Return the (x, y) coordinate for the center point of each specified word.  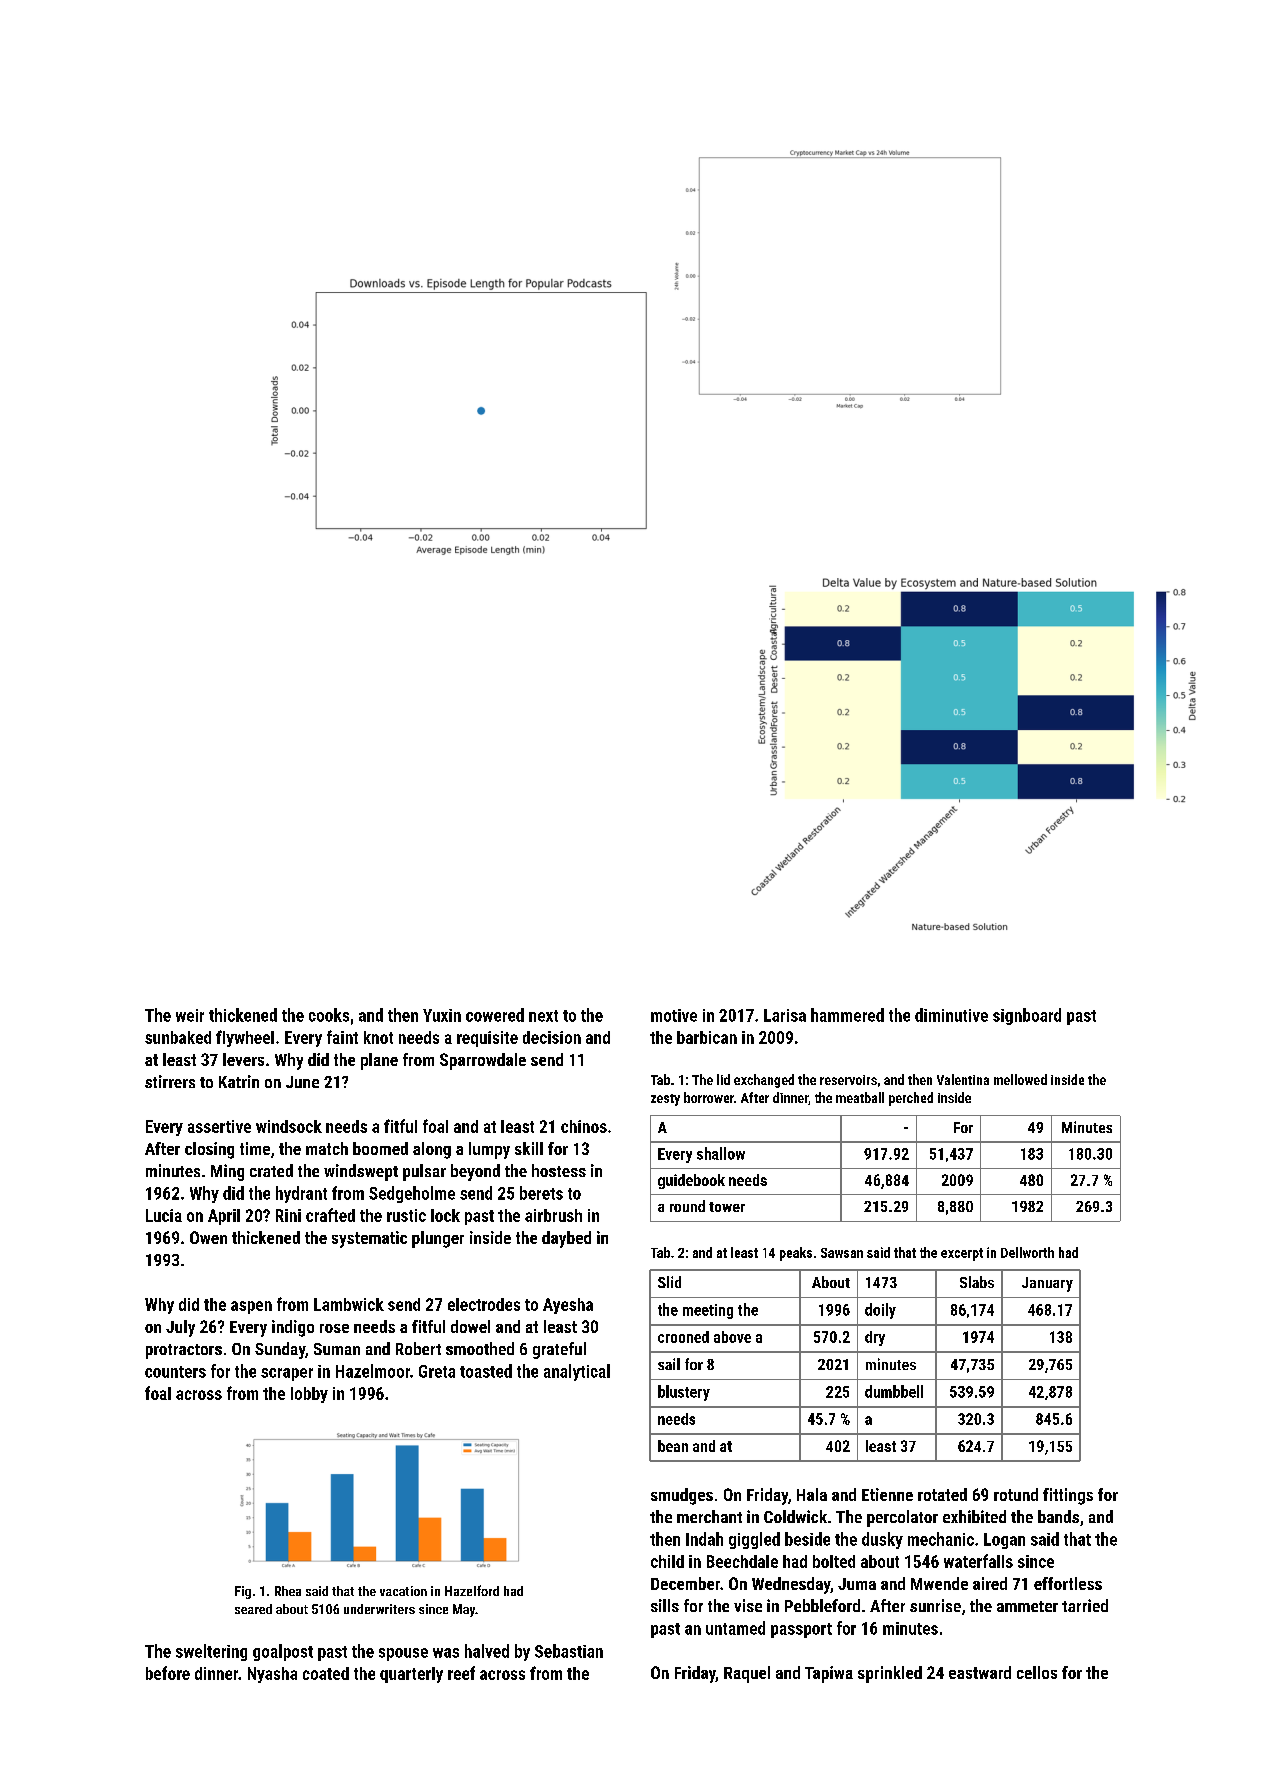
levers (243, 1059)
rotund (1016, 1494)
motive (674, 1015)
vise (748, 1605)
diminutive (951, 1015)
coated (326, 1673)
